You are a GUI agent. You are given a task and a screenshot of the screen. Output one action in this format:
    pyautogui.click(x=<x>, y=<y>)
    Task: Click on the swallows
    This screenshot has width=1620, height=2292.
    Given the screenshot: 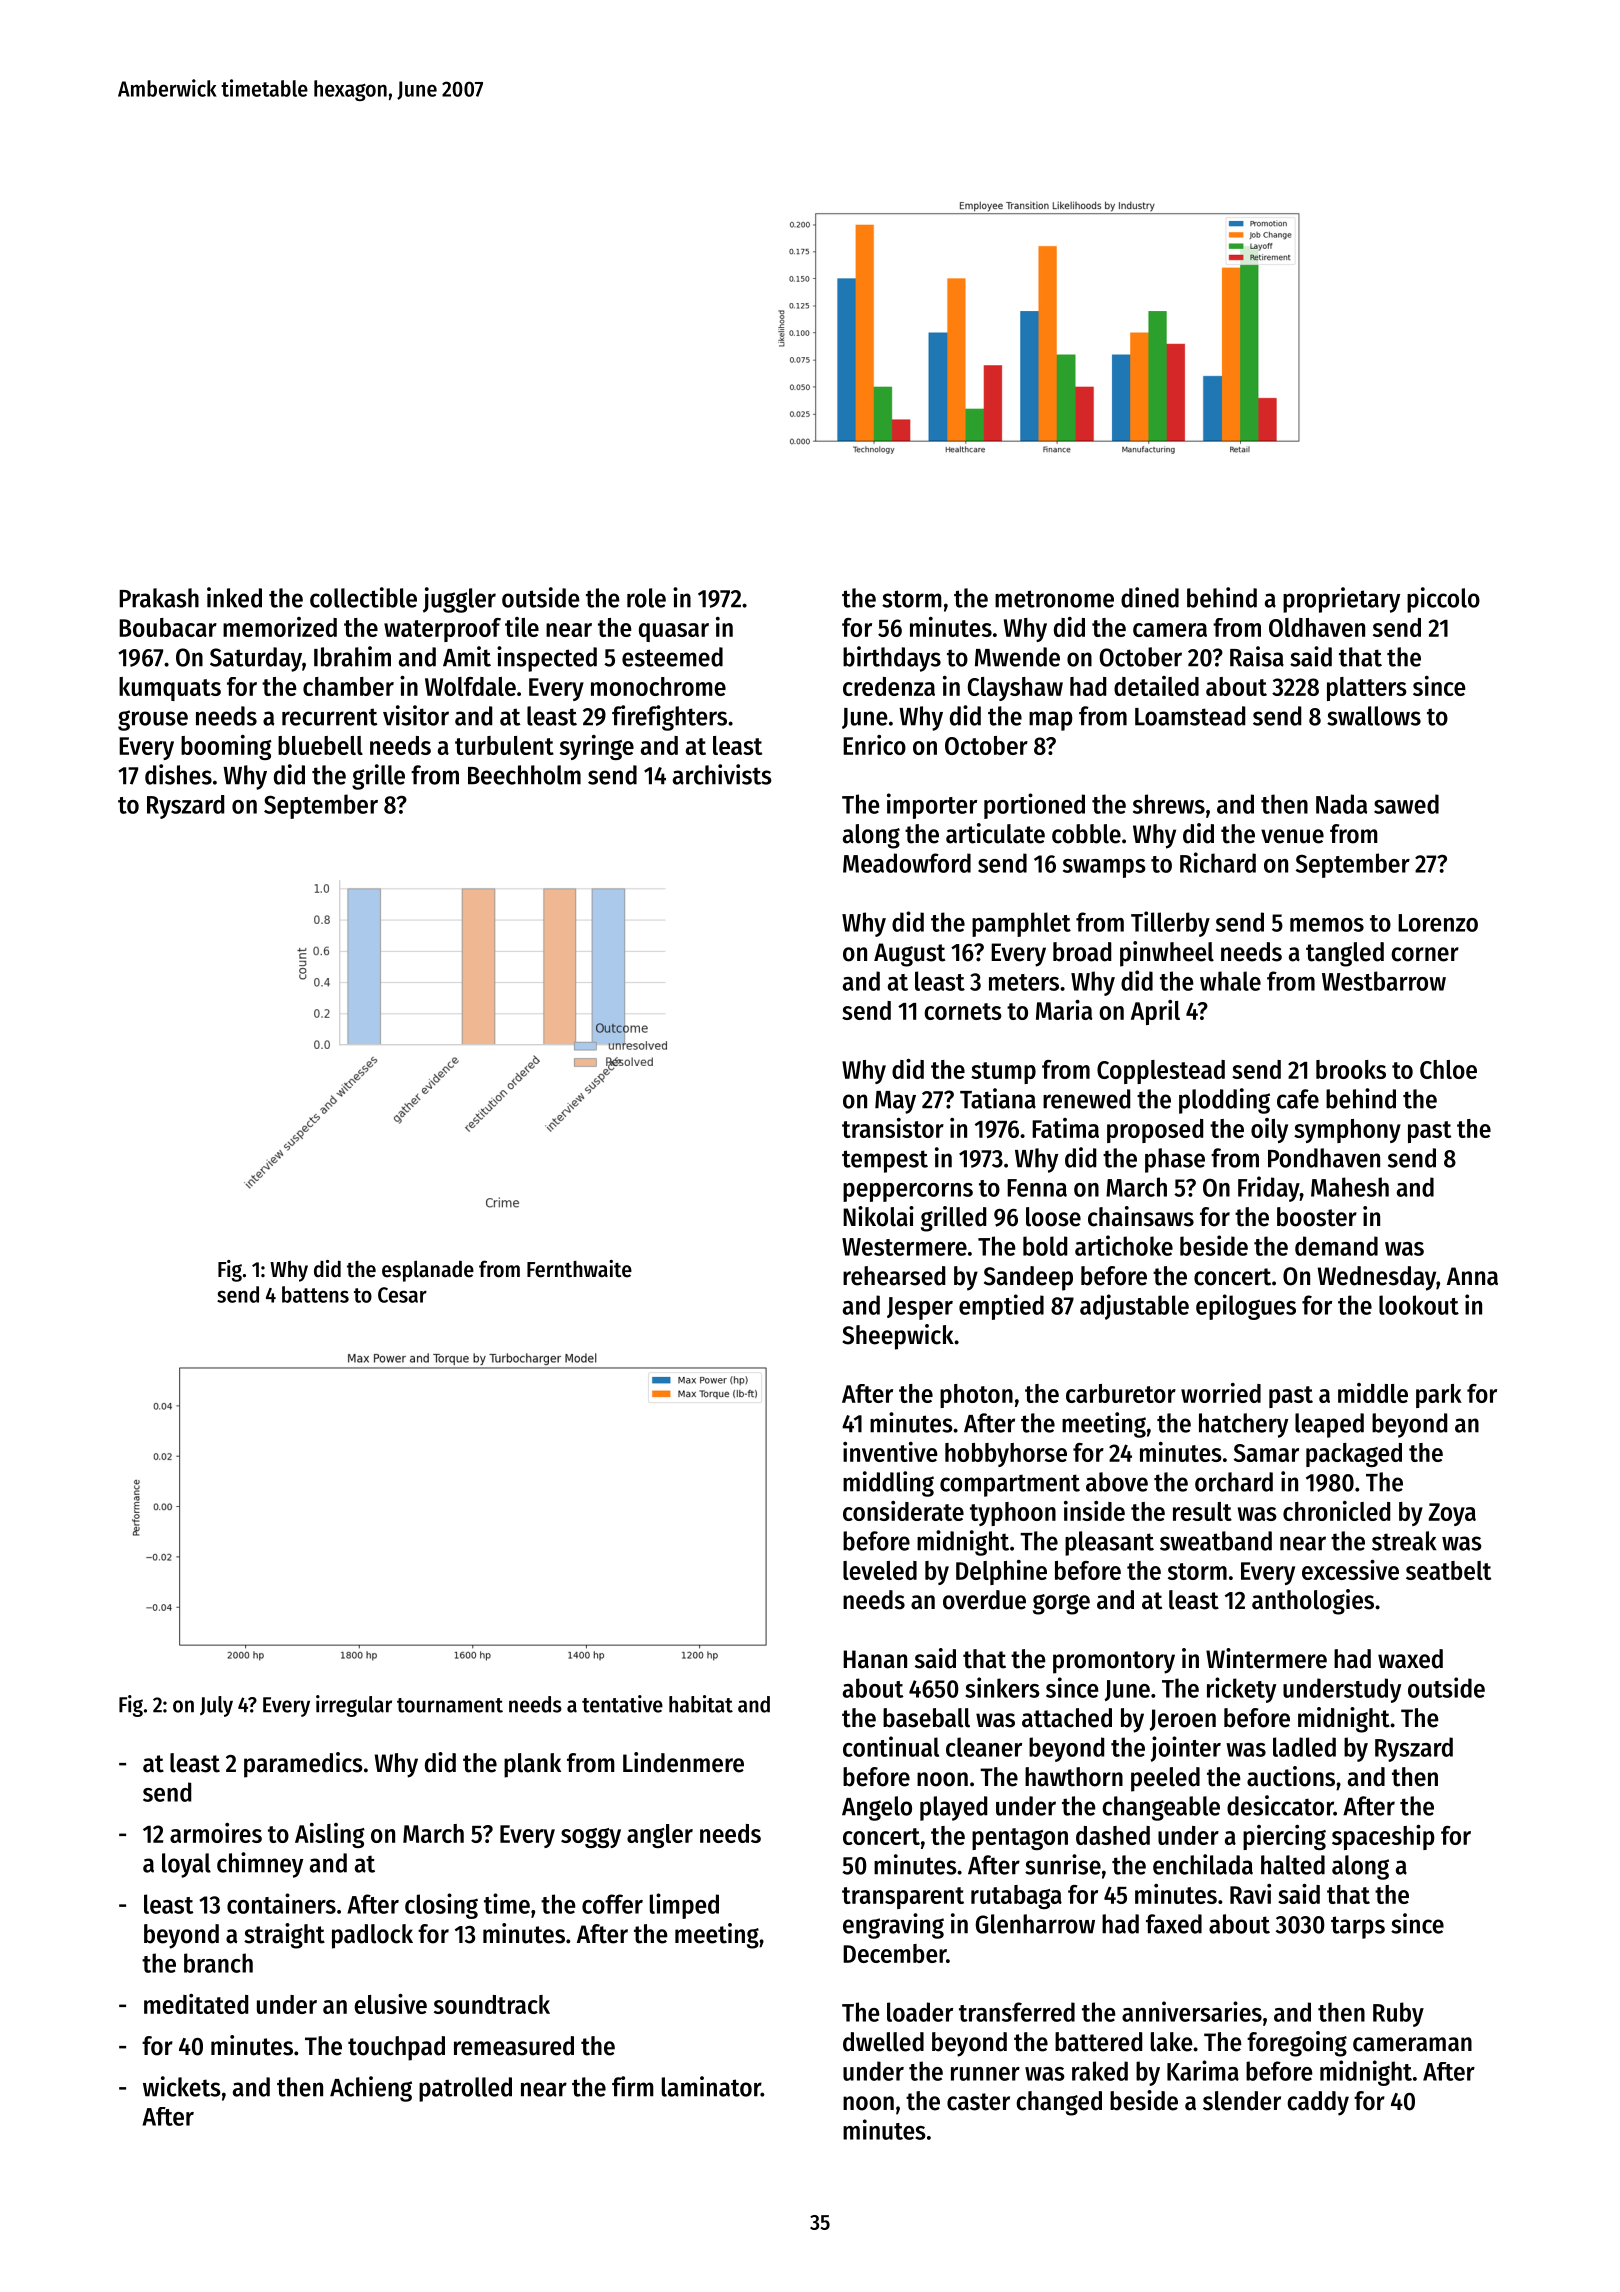 What is the action you would take?
    pyautogui.click(x=1374, y=716)
